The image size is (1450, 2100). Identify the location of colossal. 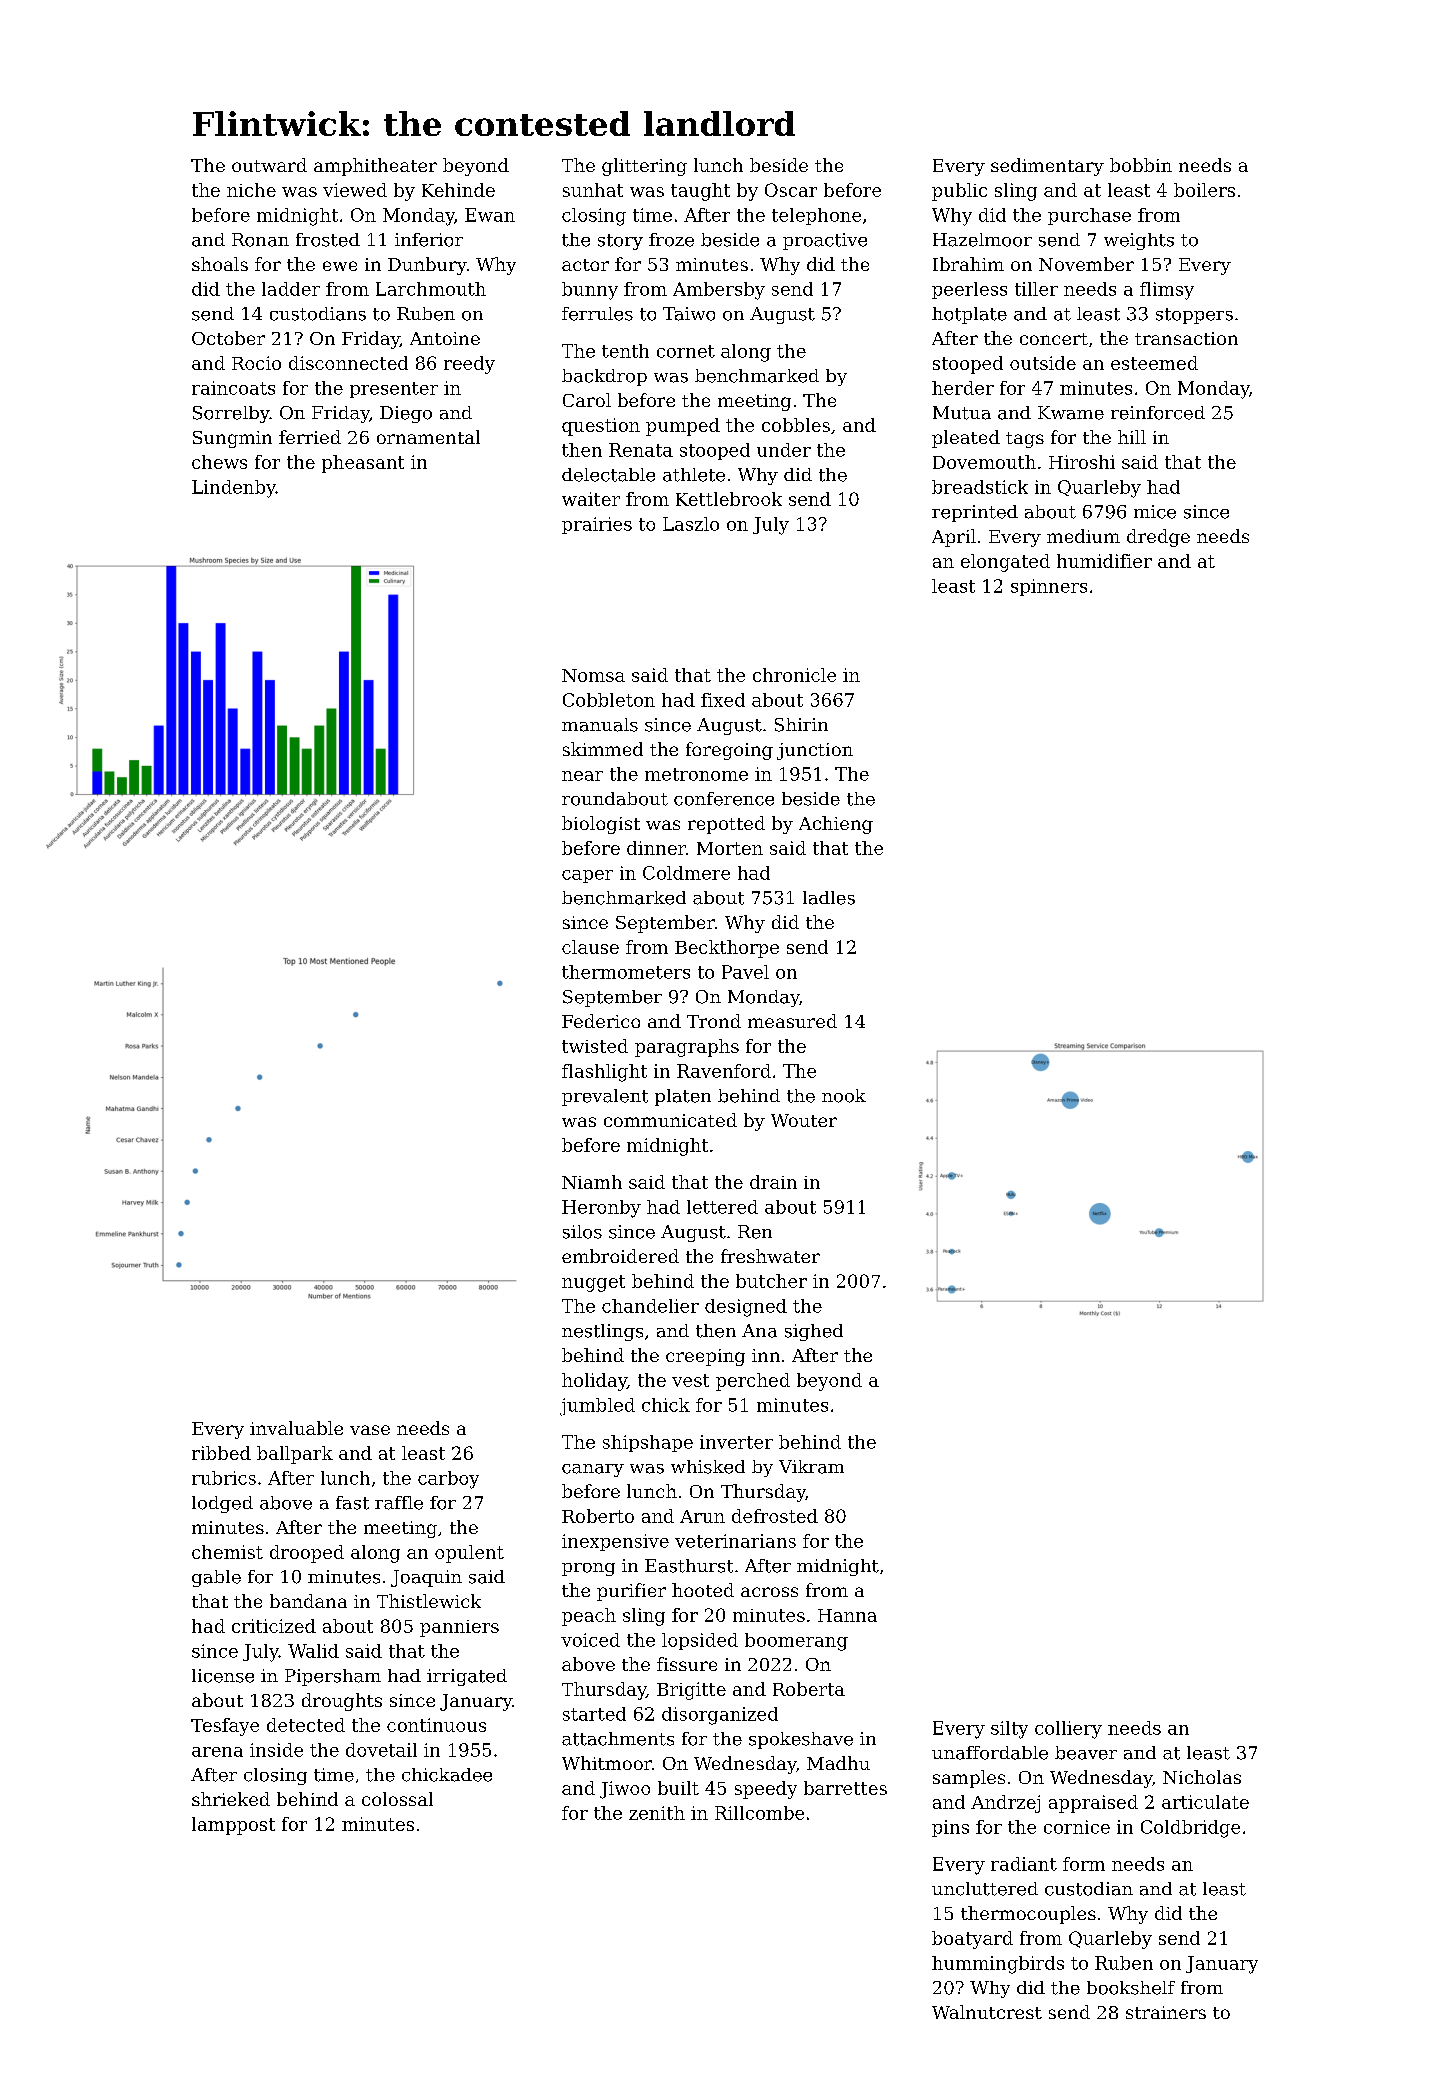
(397, 1799).
